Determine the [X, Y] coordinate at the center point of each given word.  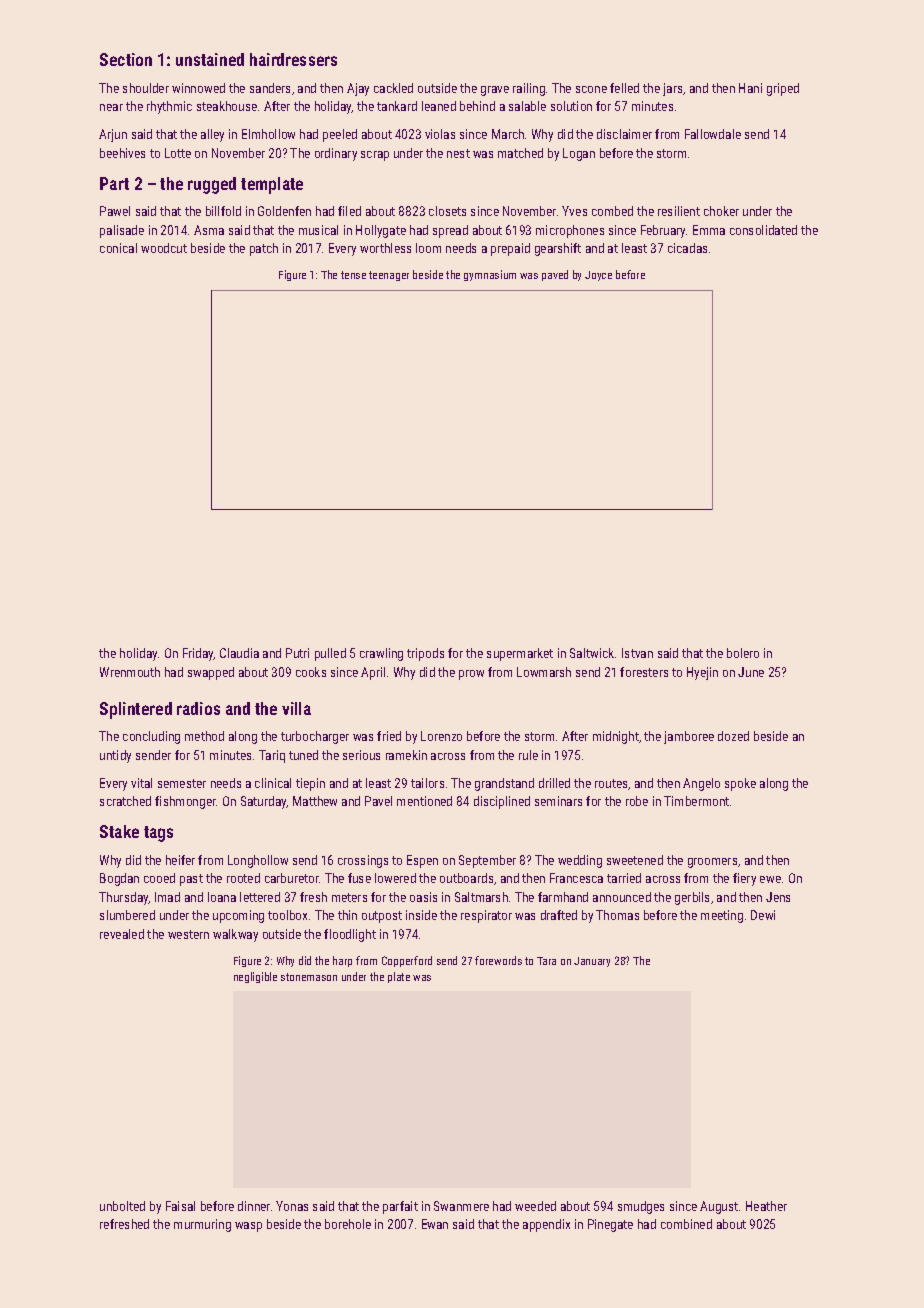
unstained [210, 59]
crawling [381, 654]
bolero [743, 653]
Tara [546, 961]
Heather [766, 1206]
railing [529, 89]
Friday [198, 654]
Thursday [124, 898]
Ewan [435, 1224]
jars [672, 89]
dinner [254, 1206]
